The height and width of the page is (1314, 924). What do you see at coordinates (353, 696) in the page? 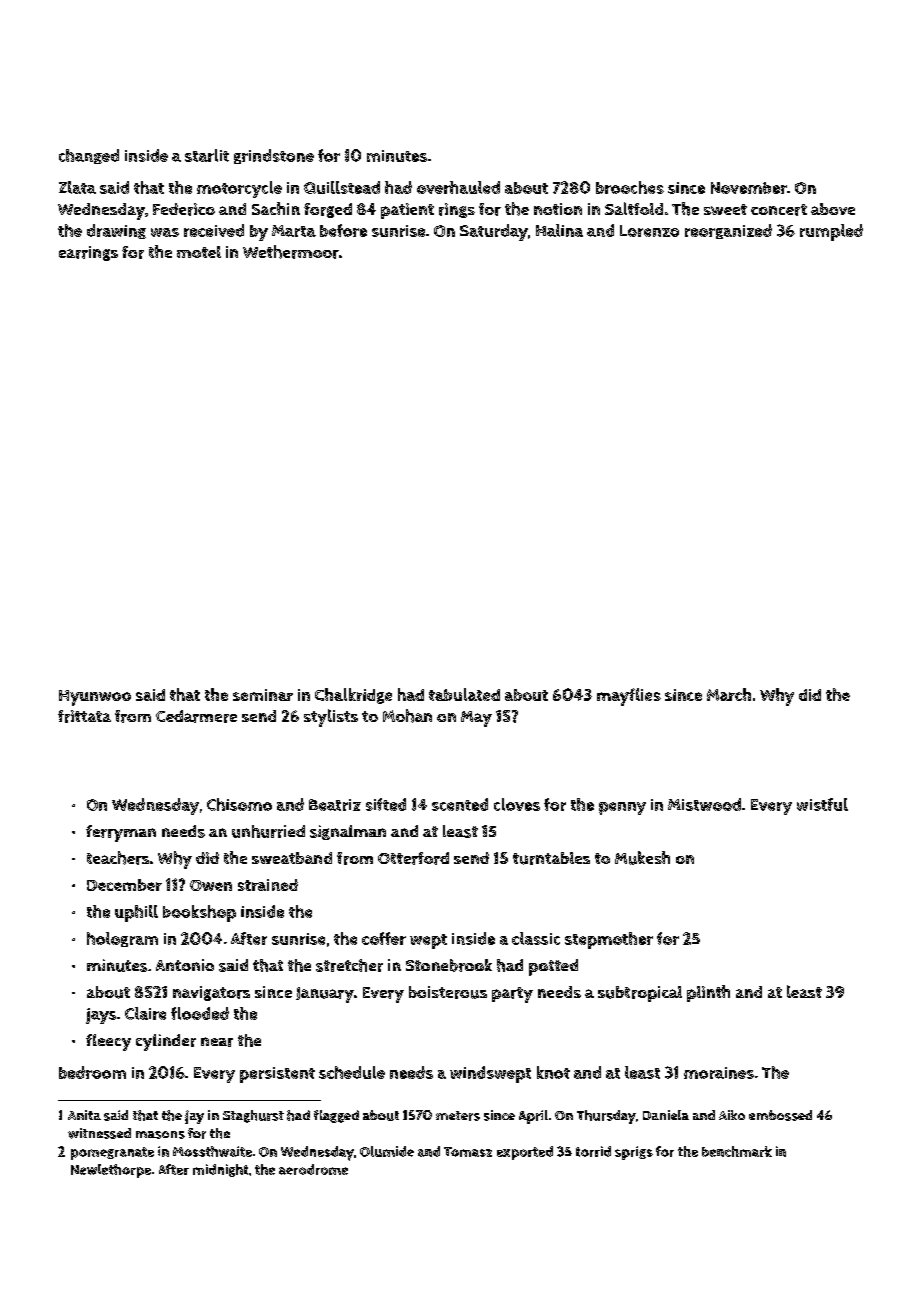
I see `Chalkridge` at bounding box center [353, 696].
